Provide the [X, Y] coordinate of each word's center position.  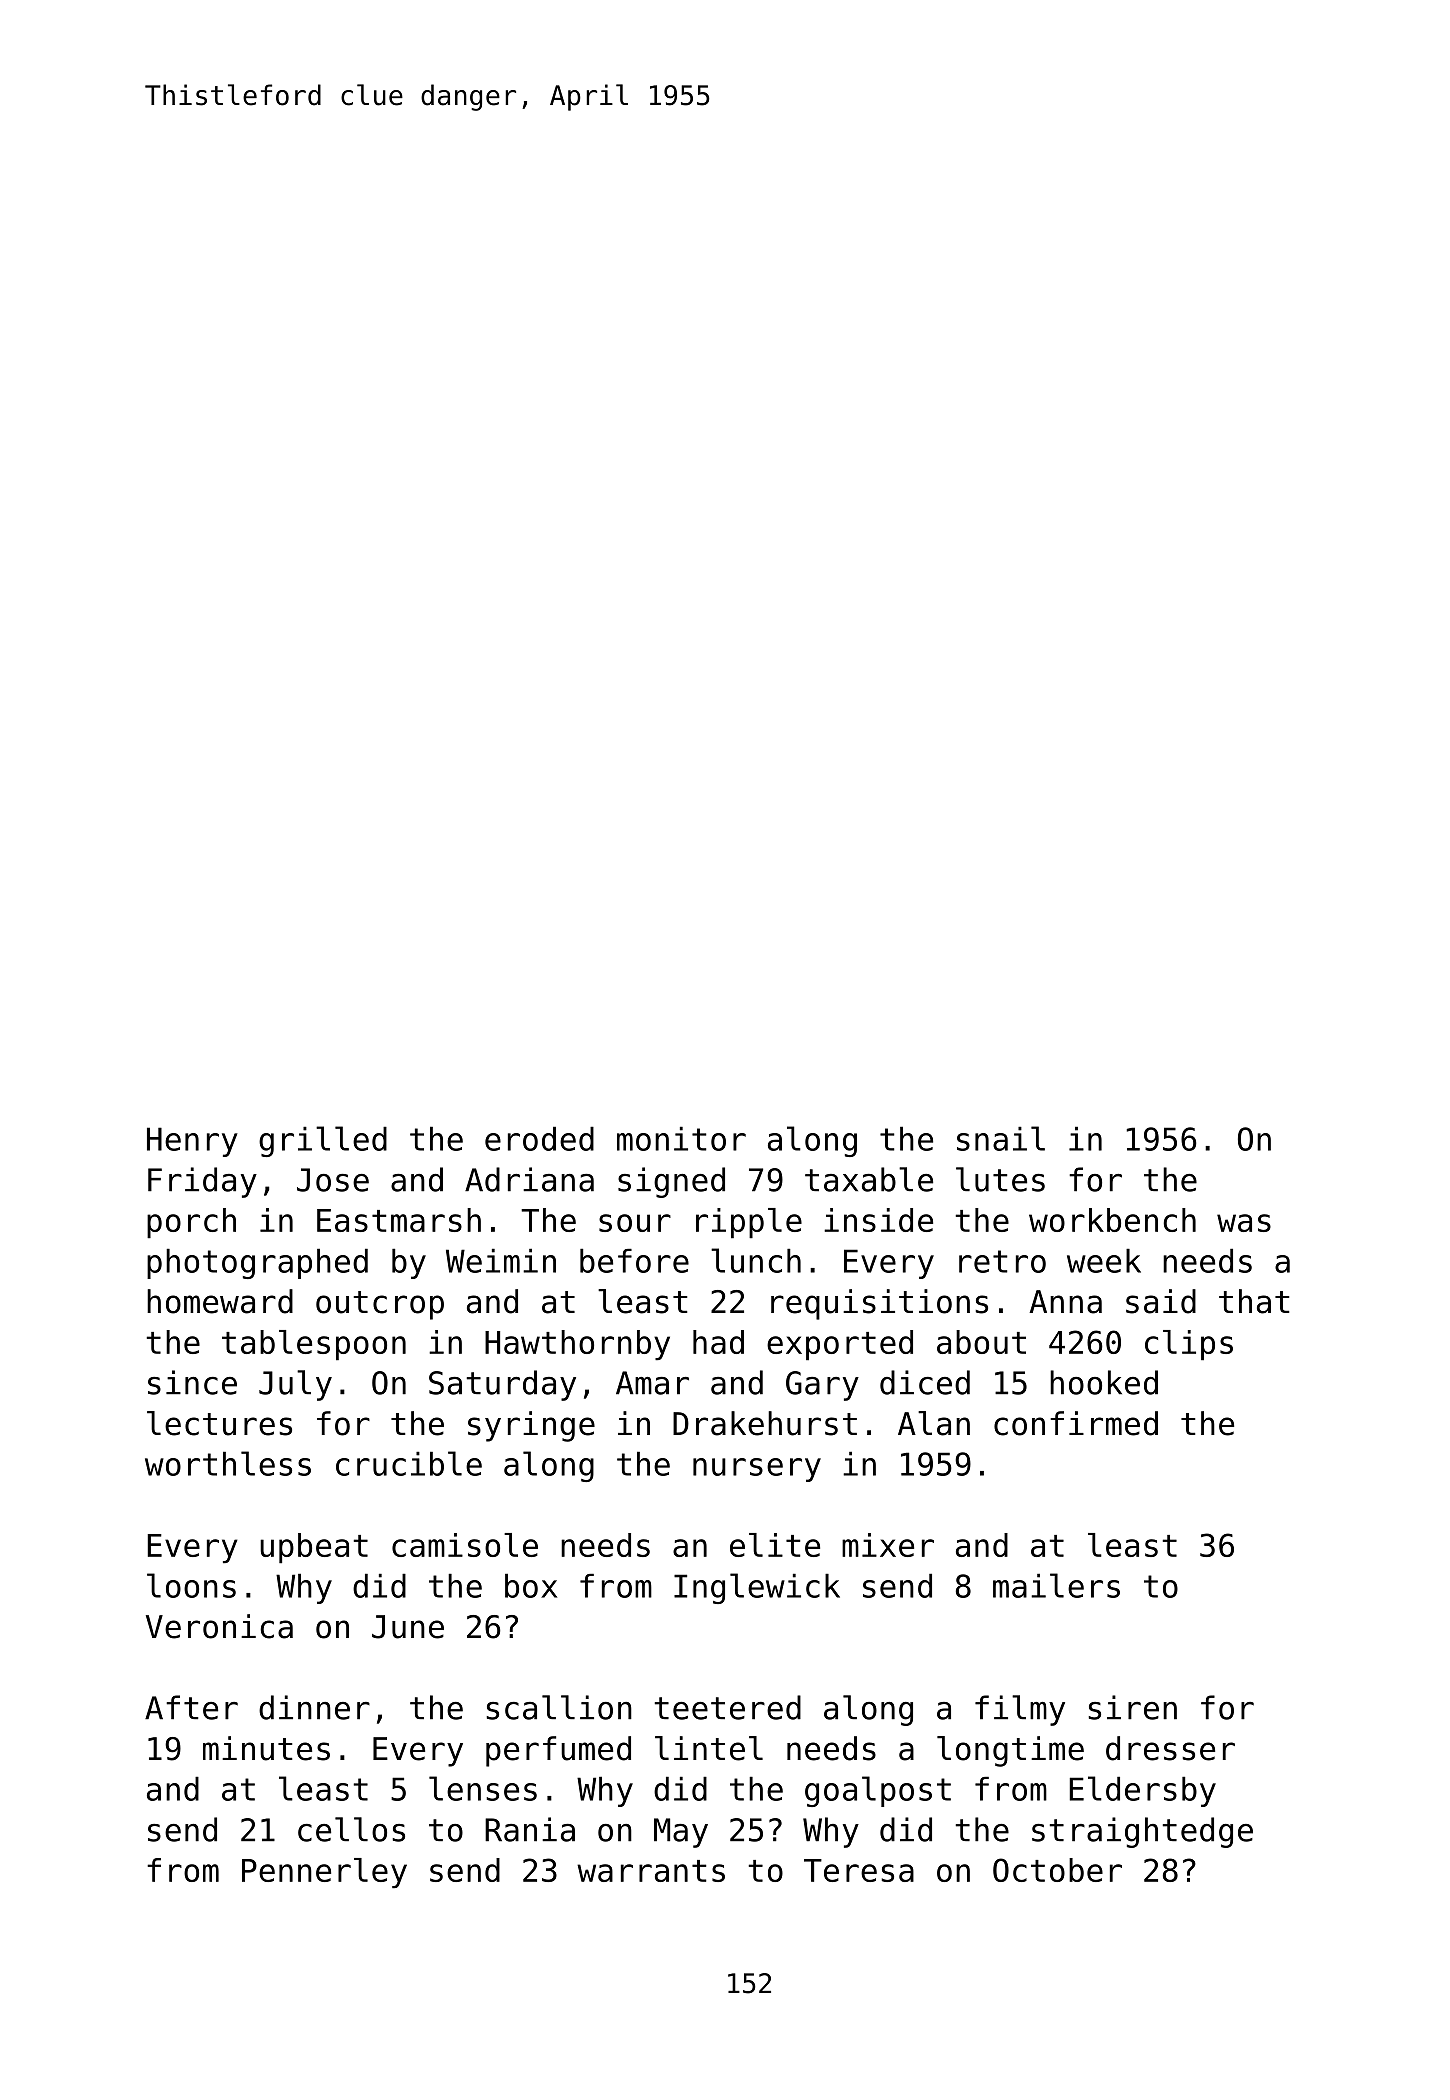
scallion [559, 1707]
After [191, 1707]
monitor [681, 1138]
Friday [202, 1182]
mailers [1056, 1585]
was [1244, 1223]
